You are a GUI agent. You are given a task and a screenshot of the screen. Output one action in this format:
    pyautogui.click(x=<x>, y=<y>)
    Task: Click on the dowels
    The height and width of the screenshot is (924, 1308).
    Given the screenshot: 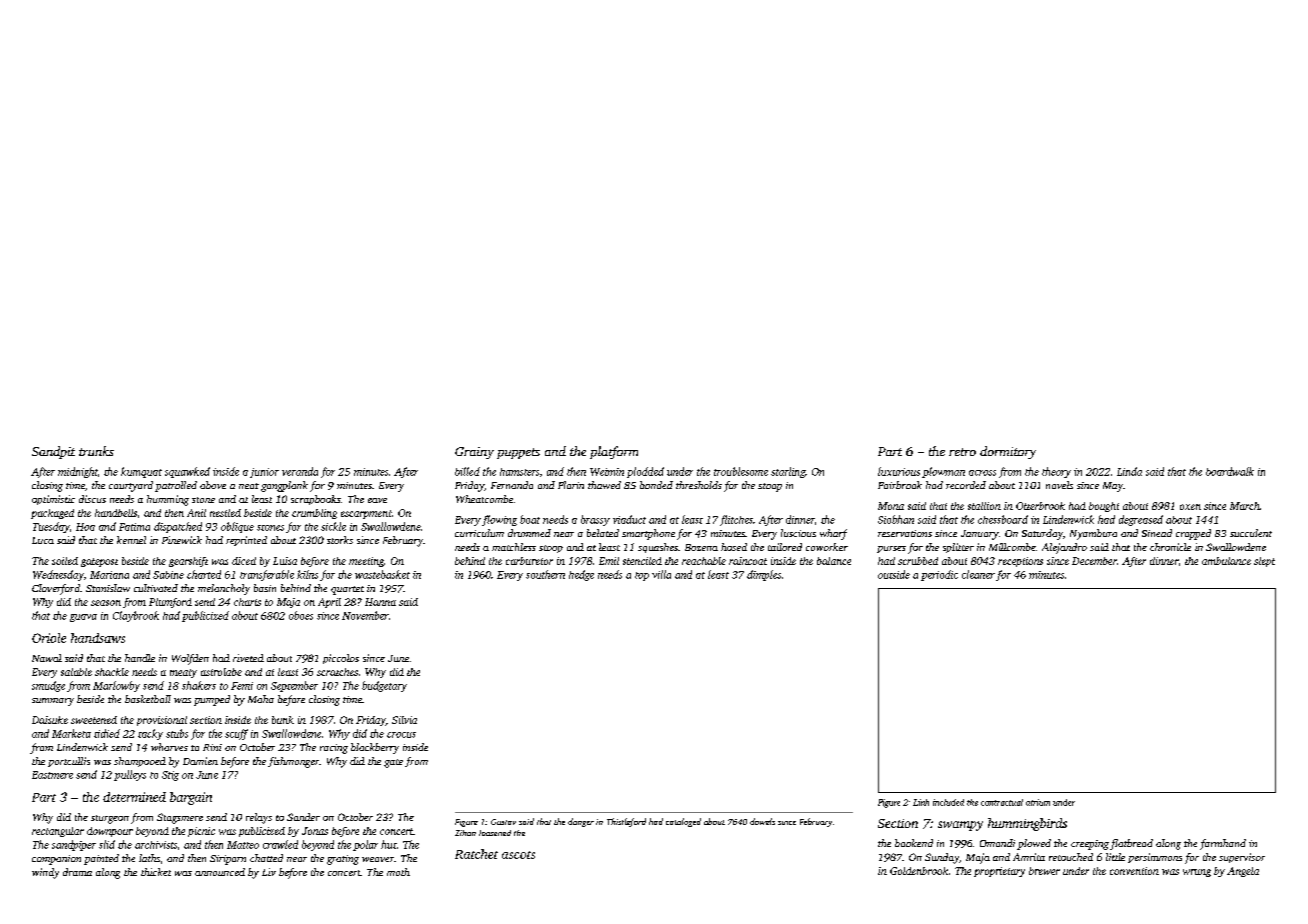 What is the action you would take?
    pyautogui.click(x=762, y=821)
